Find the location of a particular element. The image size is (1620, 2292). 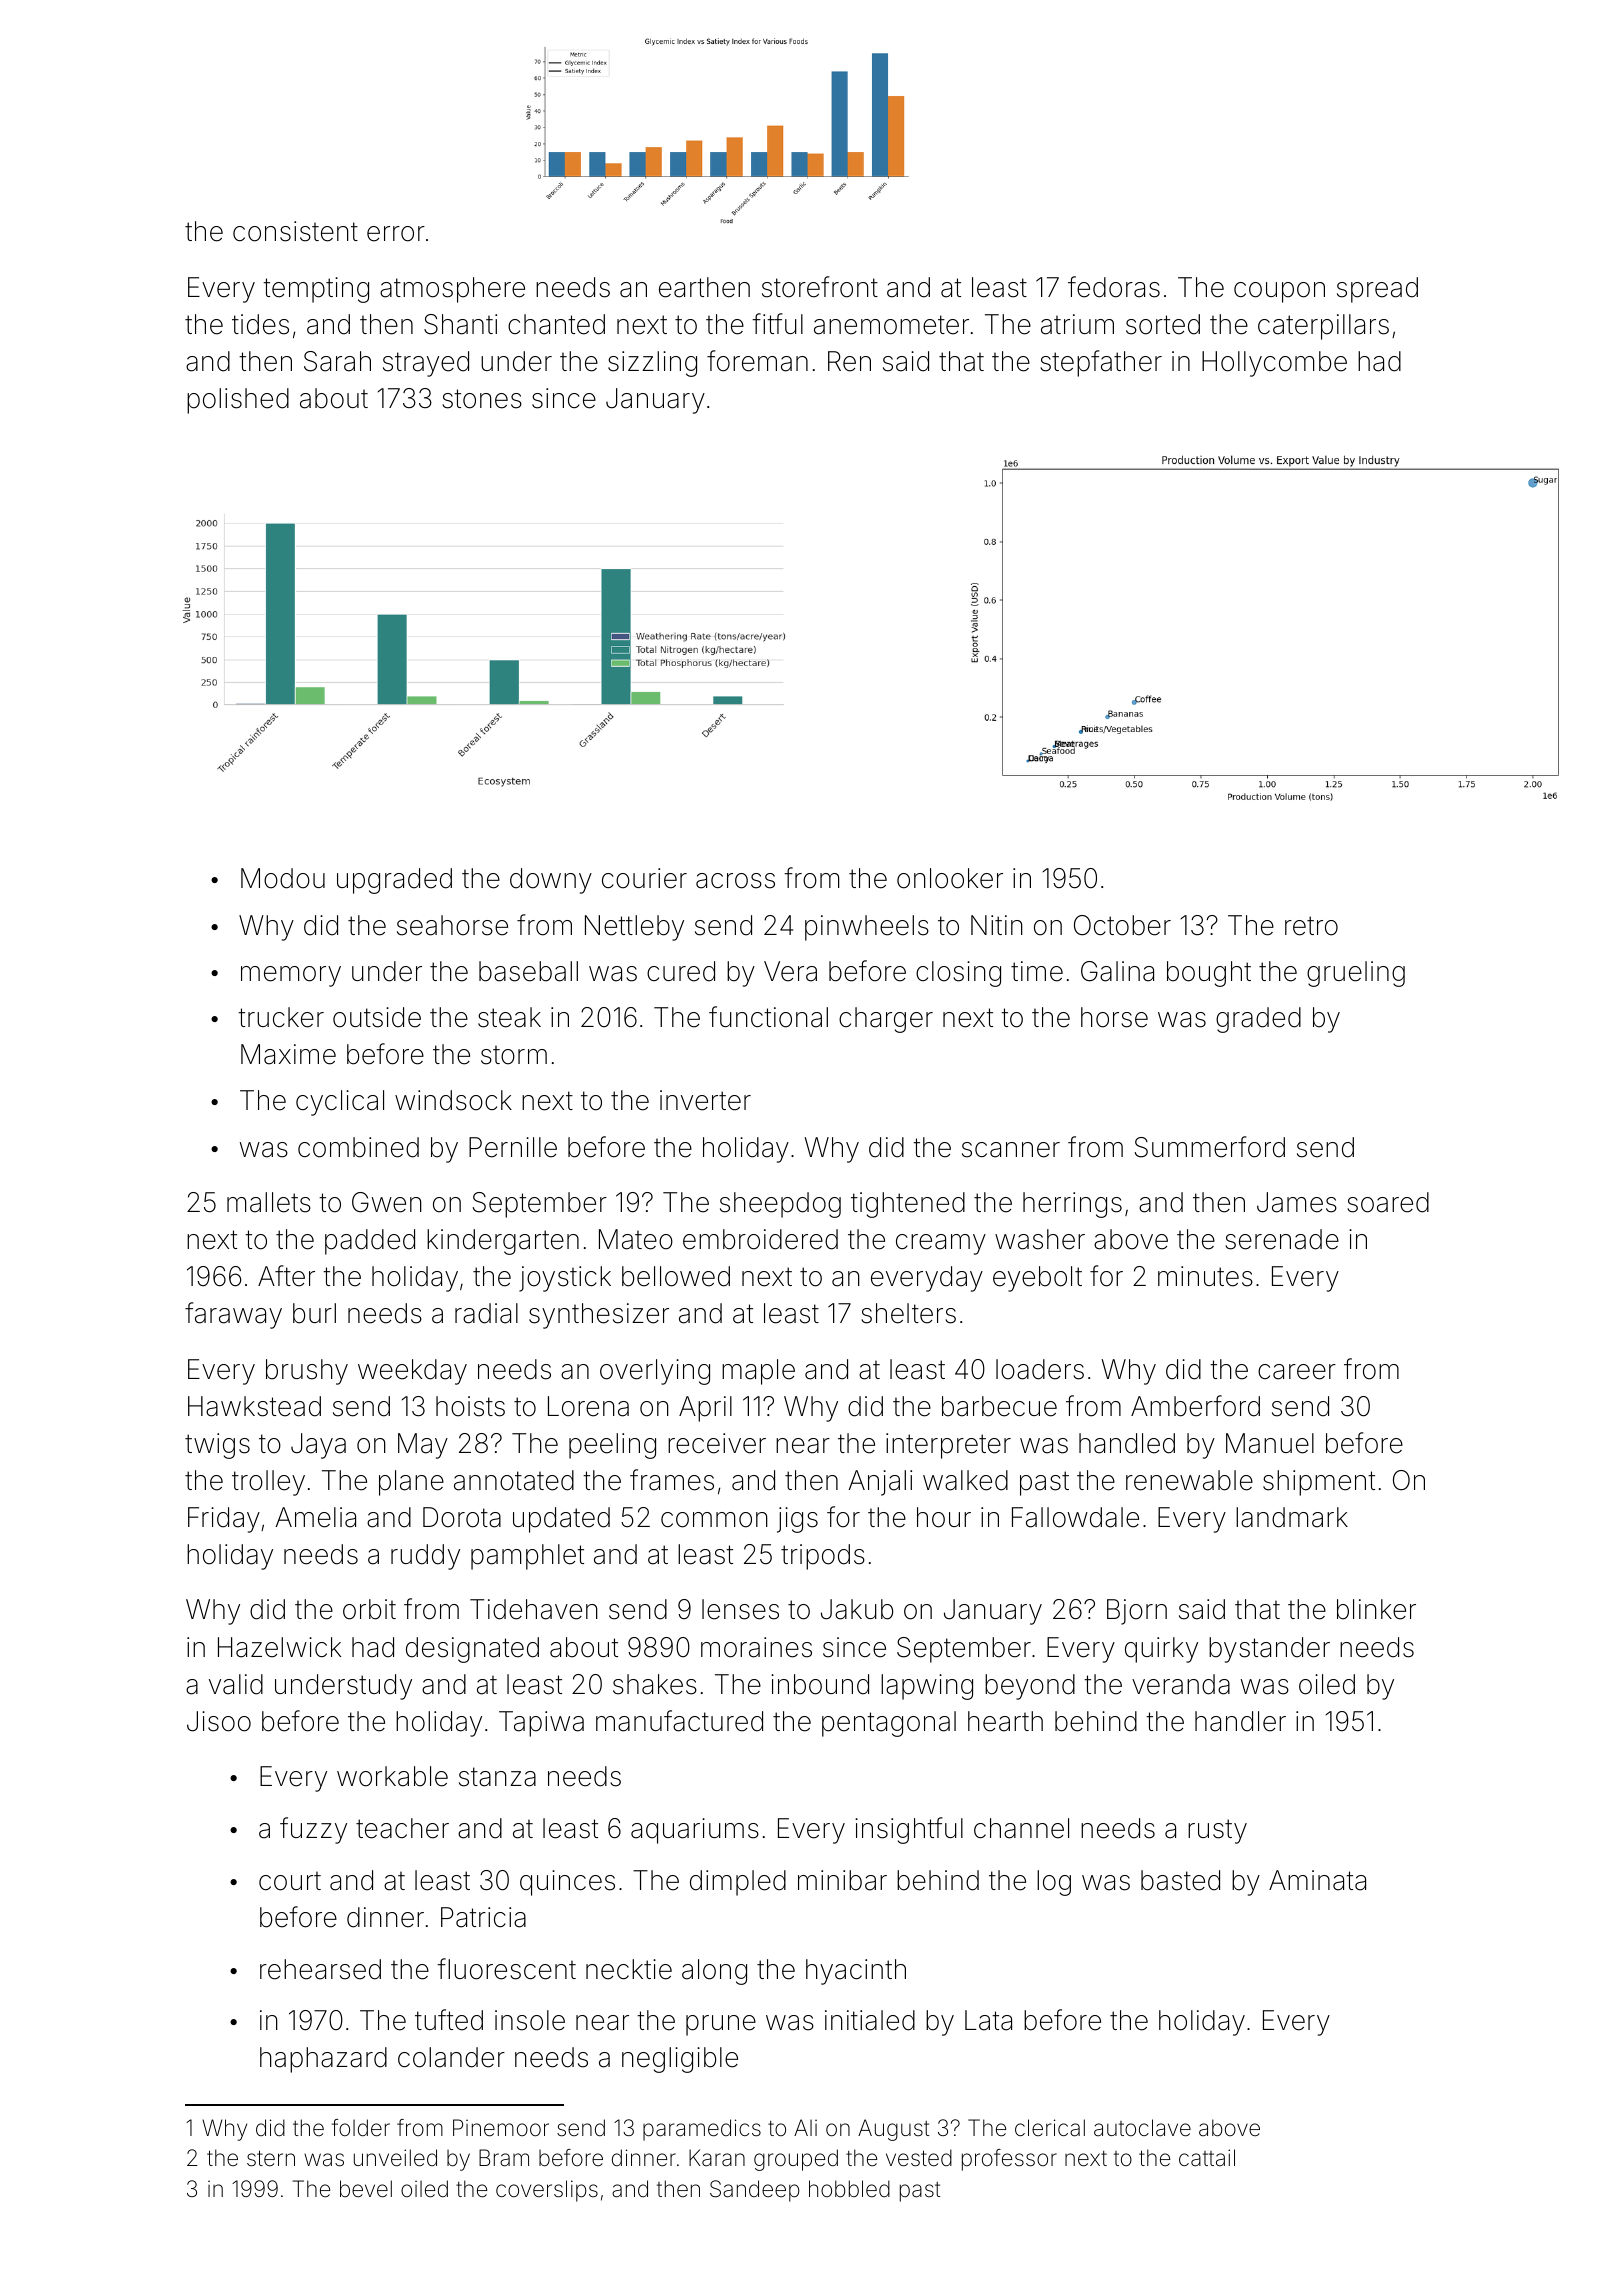

Hollycombe is located at coordinates (1274, 364).
